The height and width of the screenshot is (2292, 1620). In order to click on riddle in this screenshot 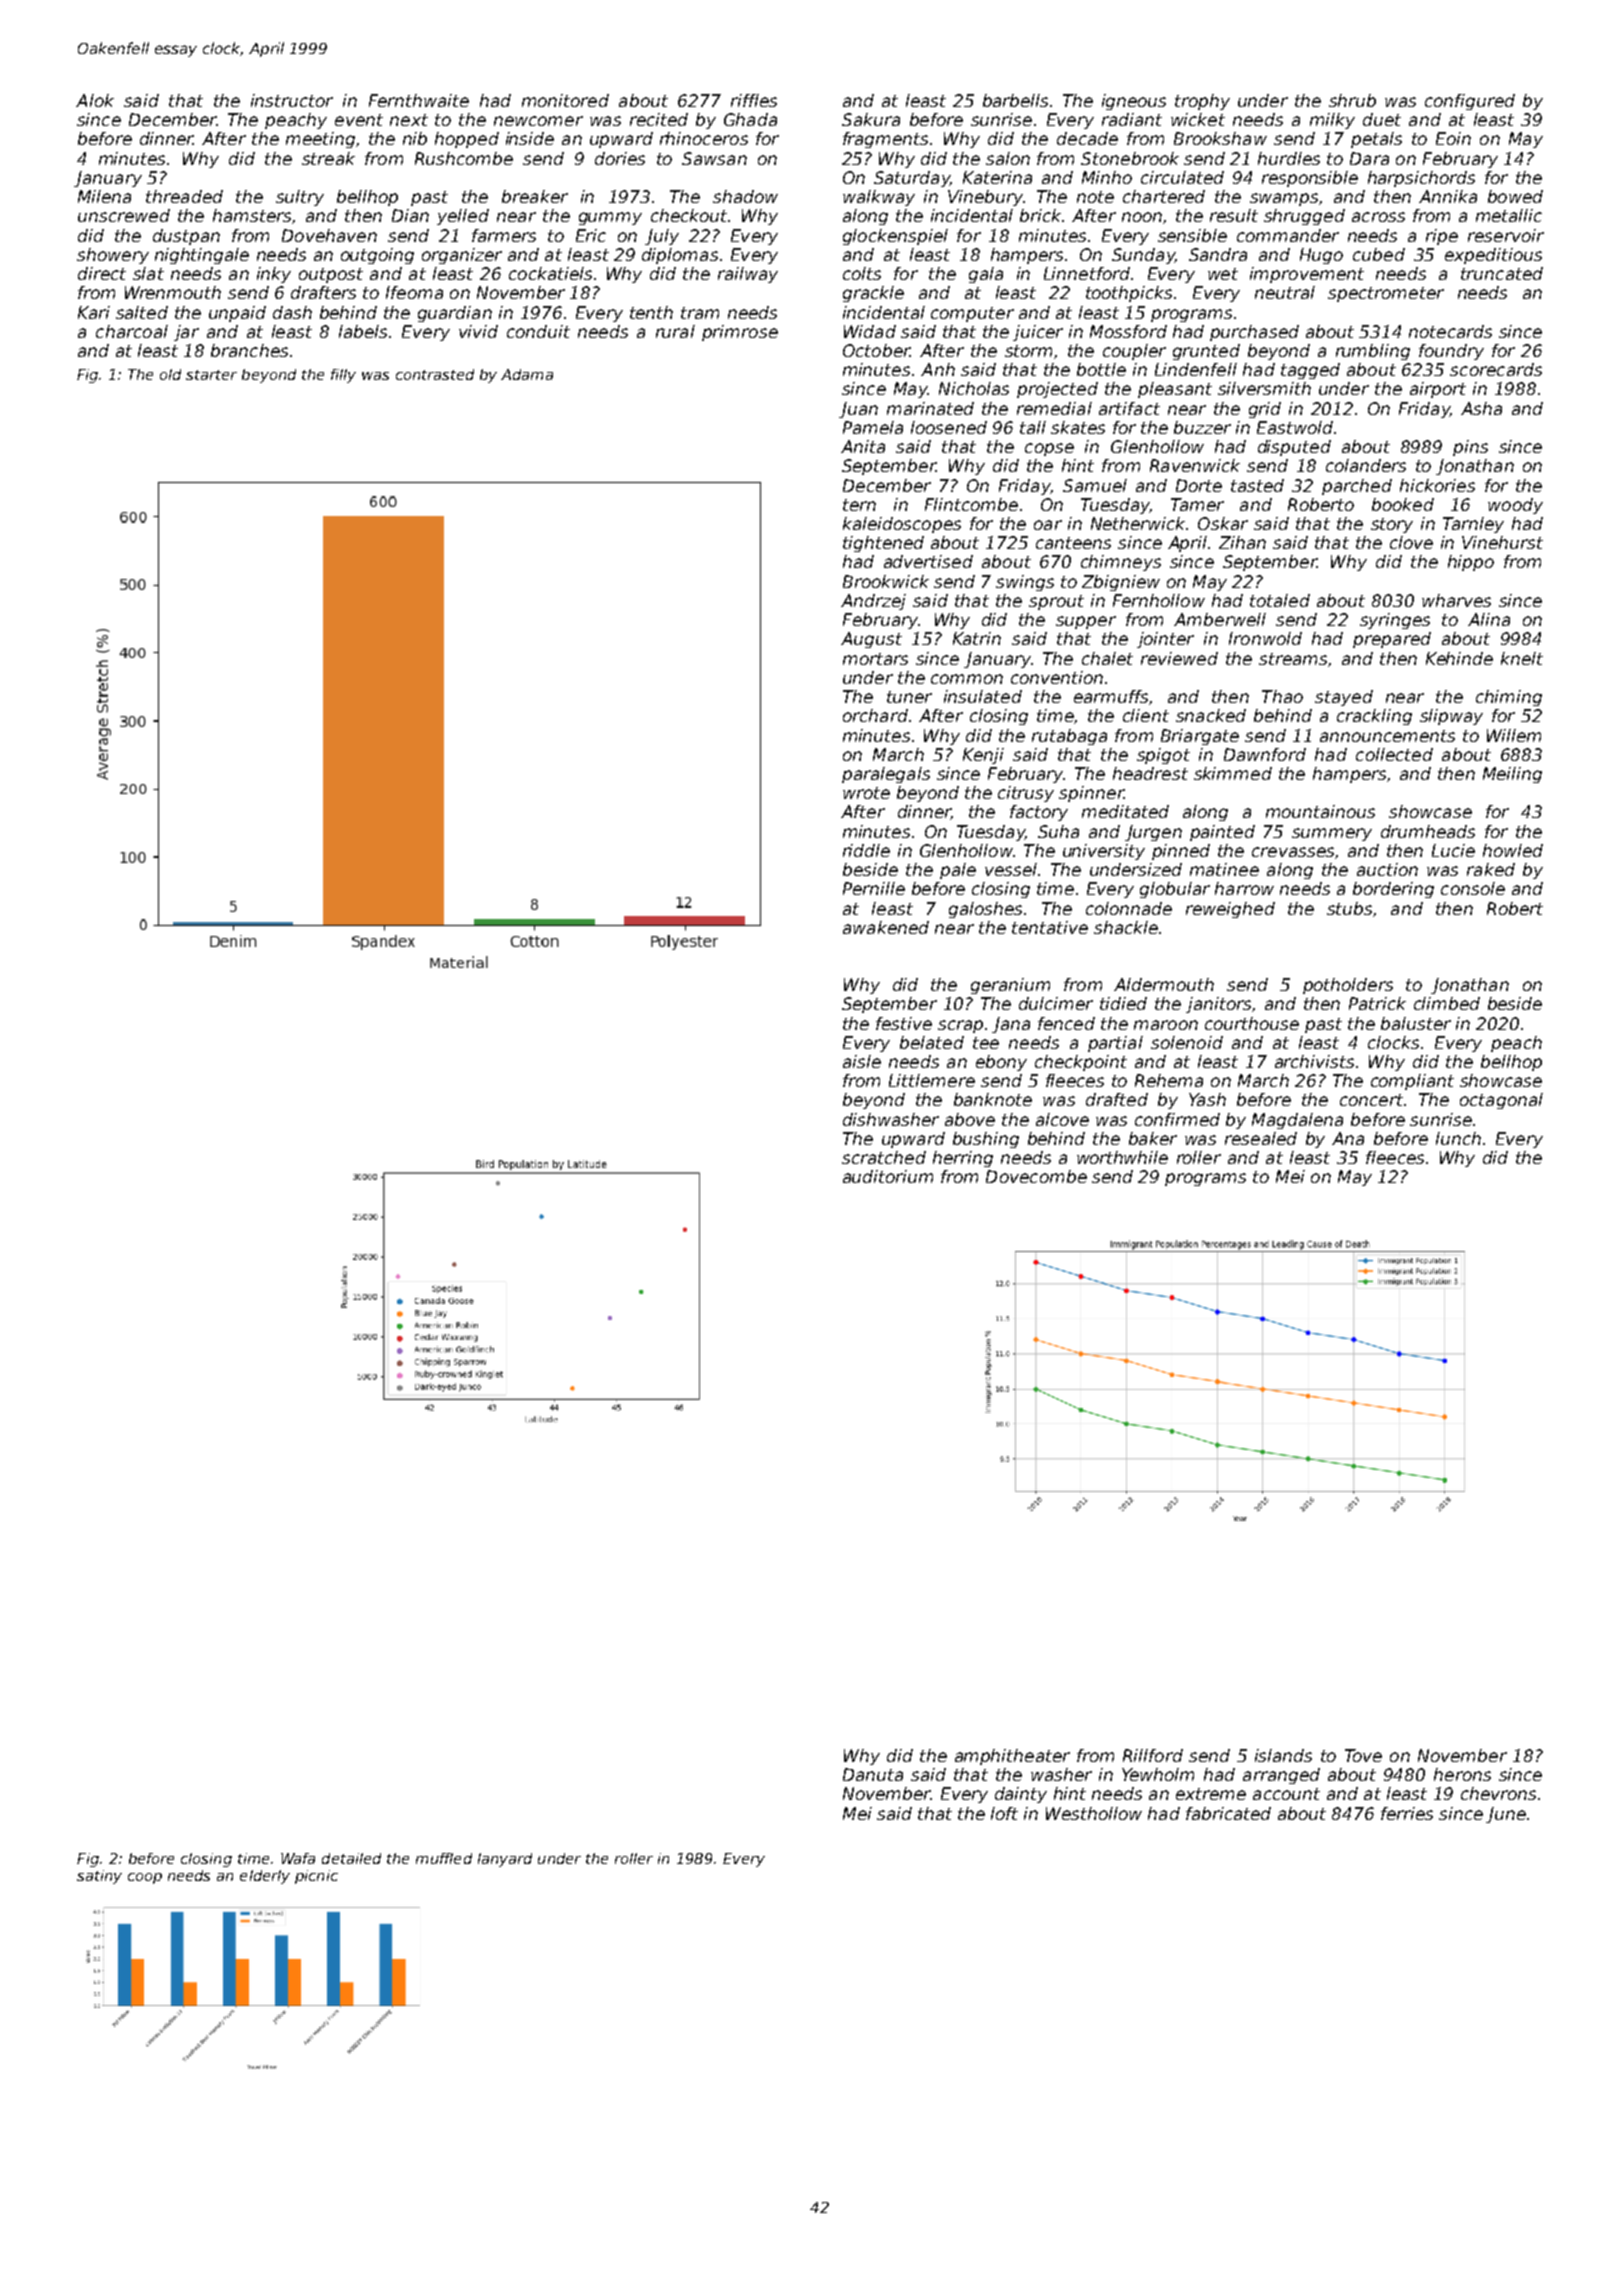, I will do `click(866, 850)`.
